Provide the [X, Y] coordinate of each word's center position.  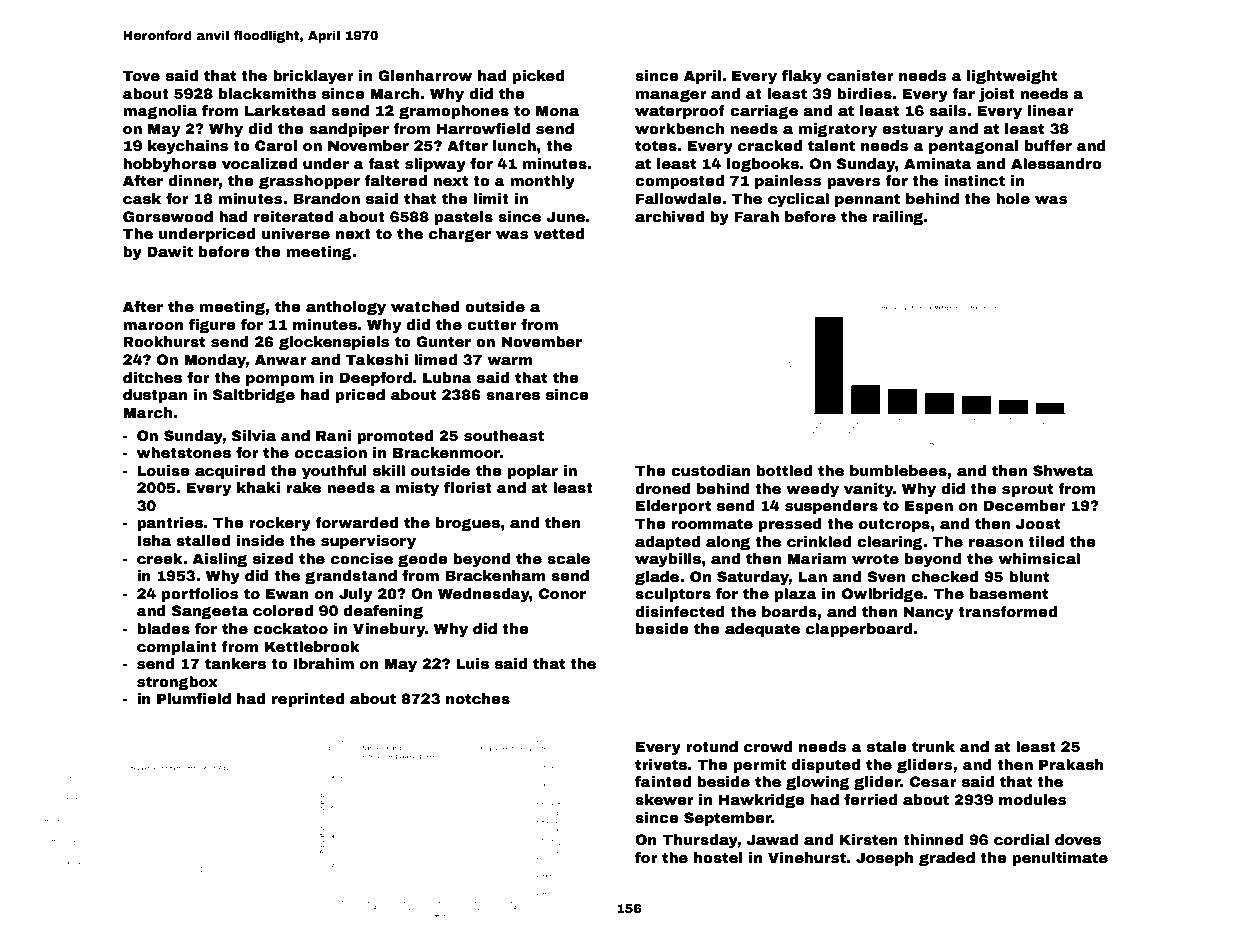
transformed [1007, 611]
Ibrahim [324, 663]
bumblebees [898, 470]
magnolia [160, 112]
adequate [762, 630]
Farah [756, 216]
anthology [346, 308]
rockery [280, 524]
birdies [864, 93]
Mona [557, 110]
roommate [712, 523]
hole [1013, 198]
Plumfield [194, 698]
